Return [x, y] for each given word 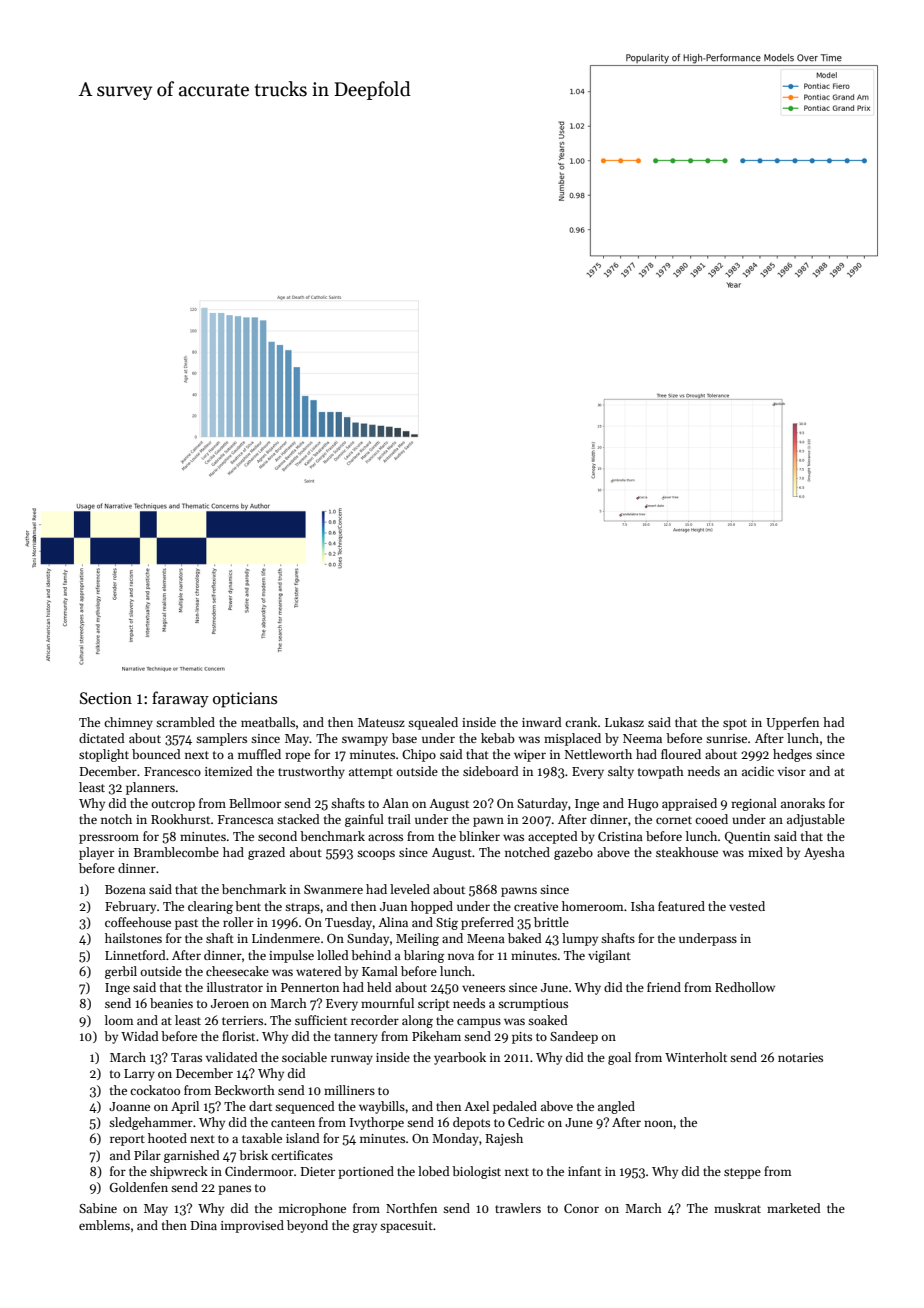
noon [658, 1123]
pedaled [515, 1107]
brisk [253, 1155]
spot [735, 724]
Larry [139, 1075]
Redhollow [745, 987]
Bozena [125, 889]
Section [106, 698]
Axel [476, 1106]
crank [581, 722]
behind [371, 955]
